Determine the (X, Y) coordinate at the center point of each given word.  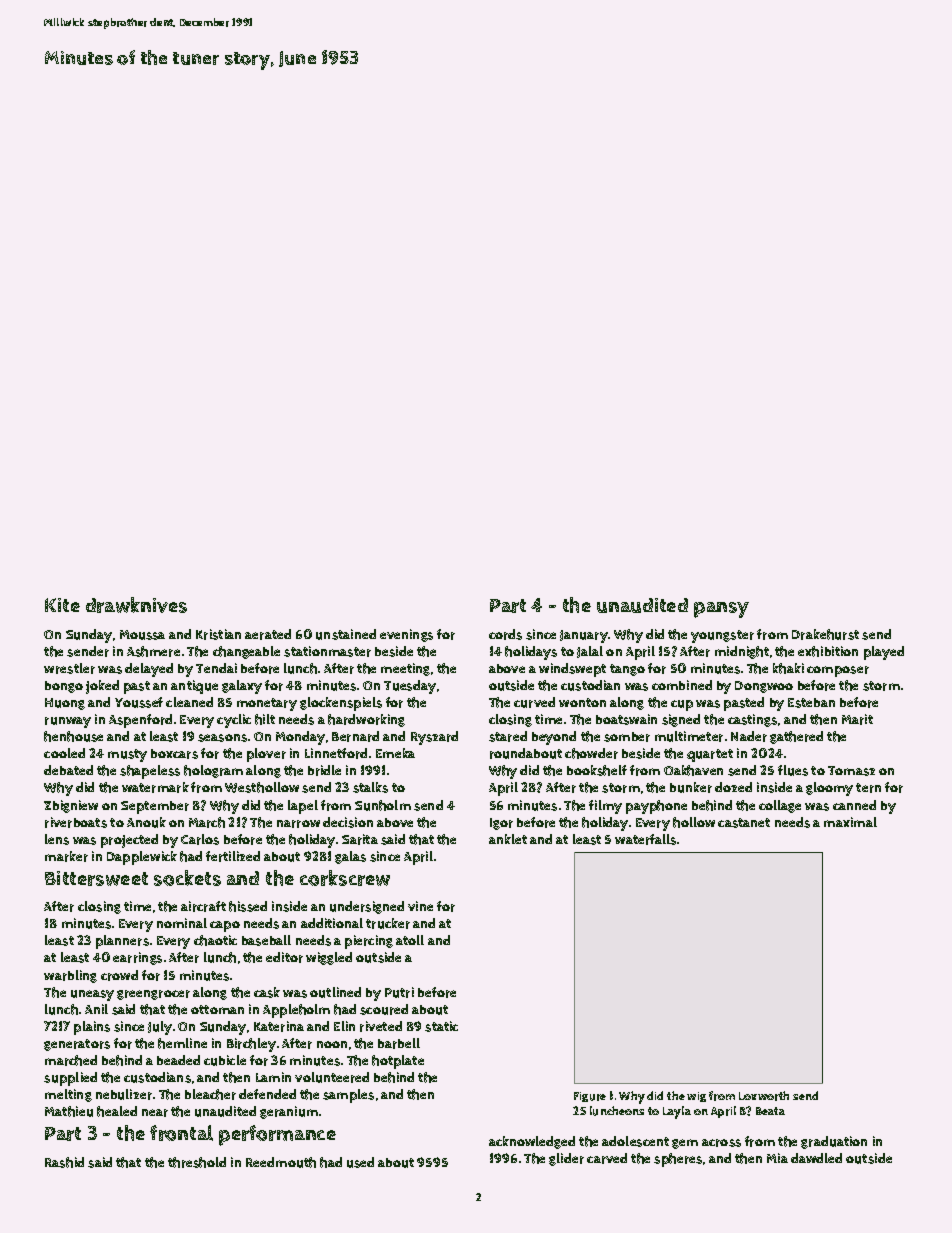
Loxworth (764, 1096)
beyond (554, 738)
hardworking (366, 720)
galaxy (242, 687)
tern (868, 788)
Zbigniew (71, 806)
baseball (266, 940)
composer (838, 671)
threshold (197, 1162)
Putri (399, 992)
